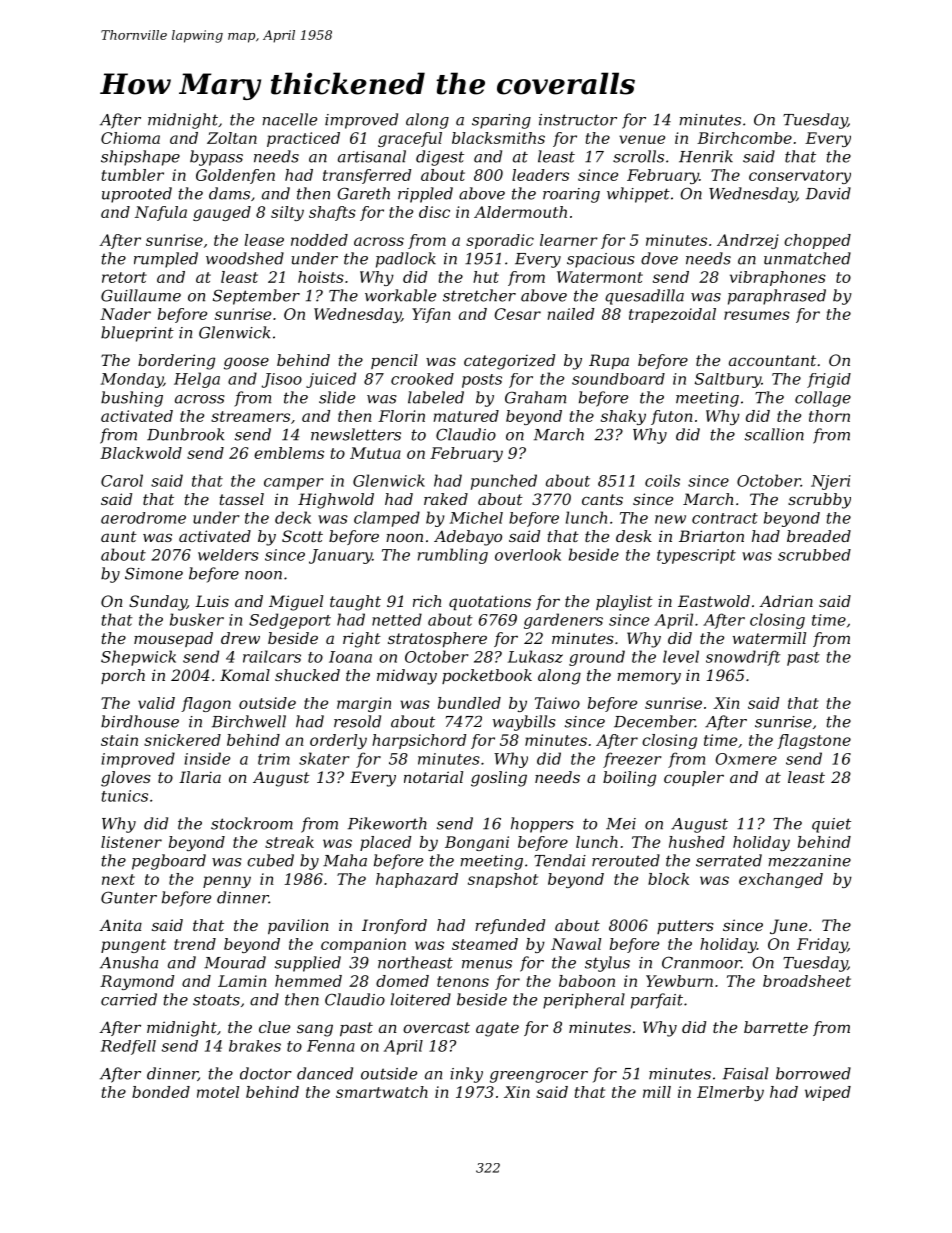  I want to click on Pikeworth, so click(387, 823).
